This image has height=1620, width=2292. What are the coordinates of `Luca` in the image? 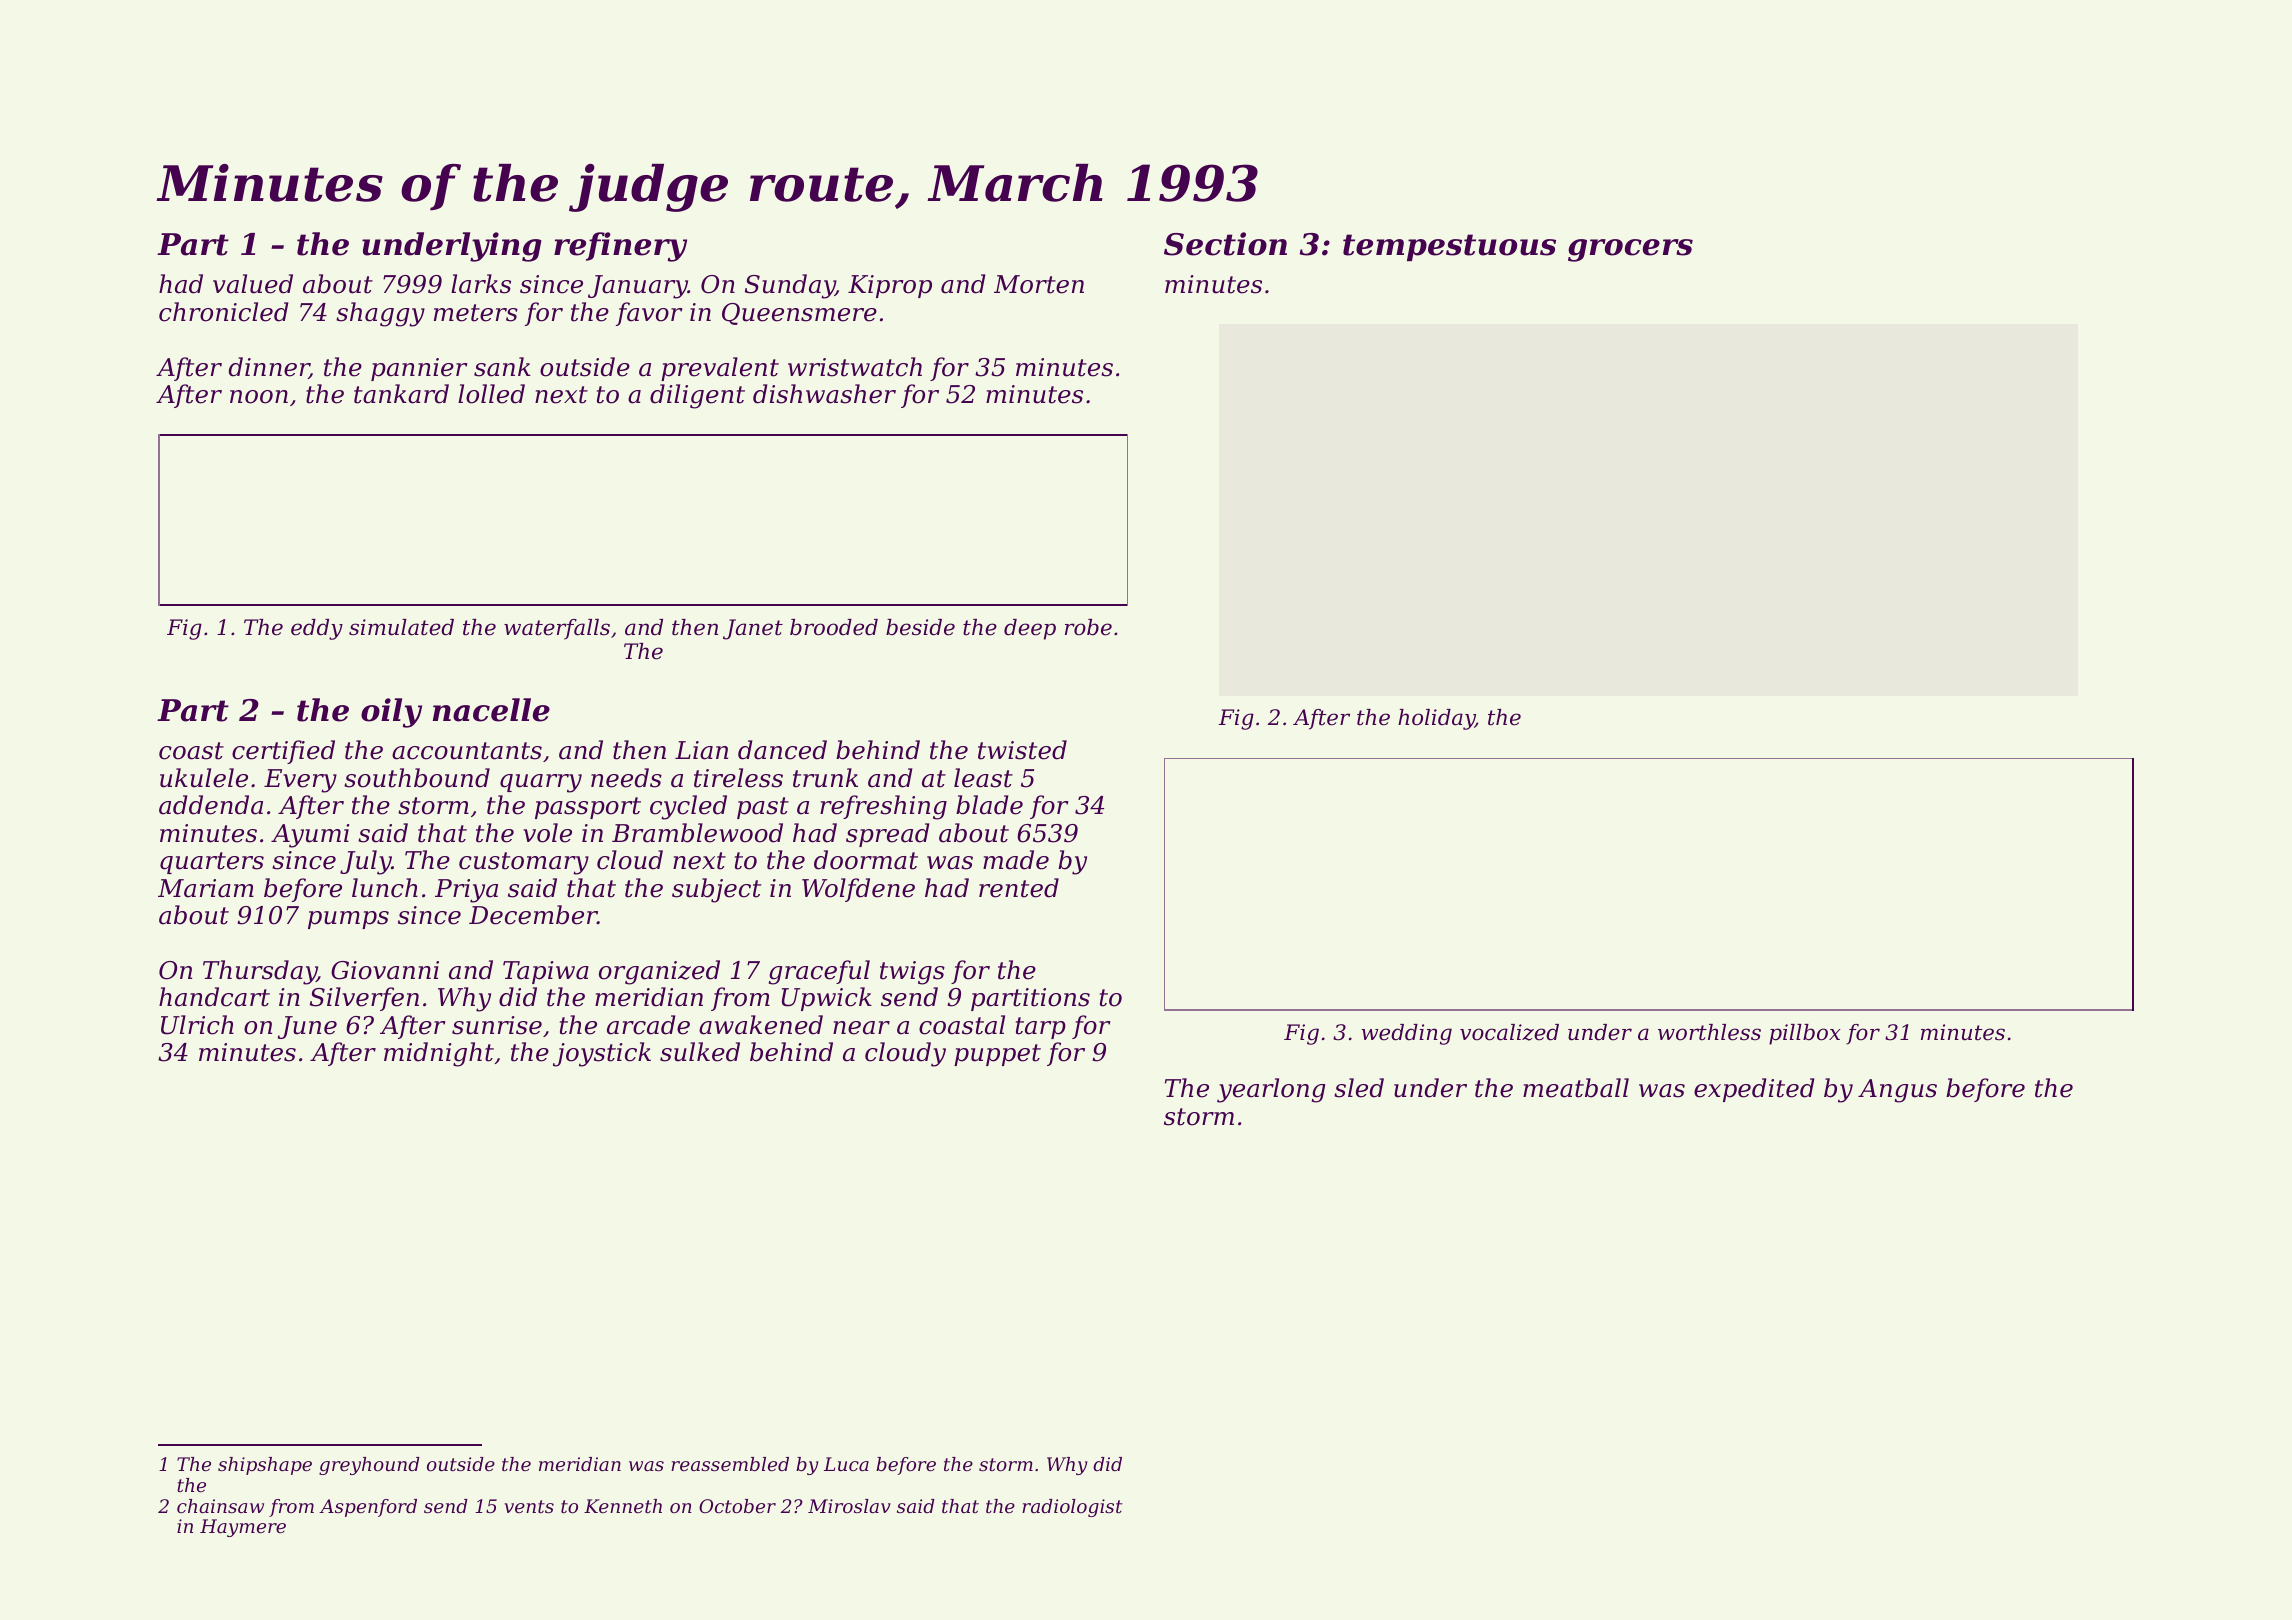 It's located at (846, 1464).
